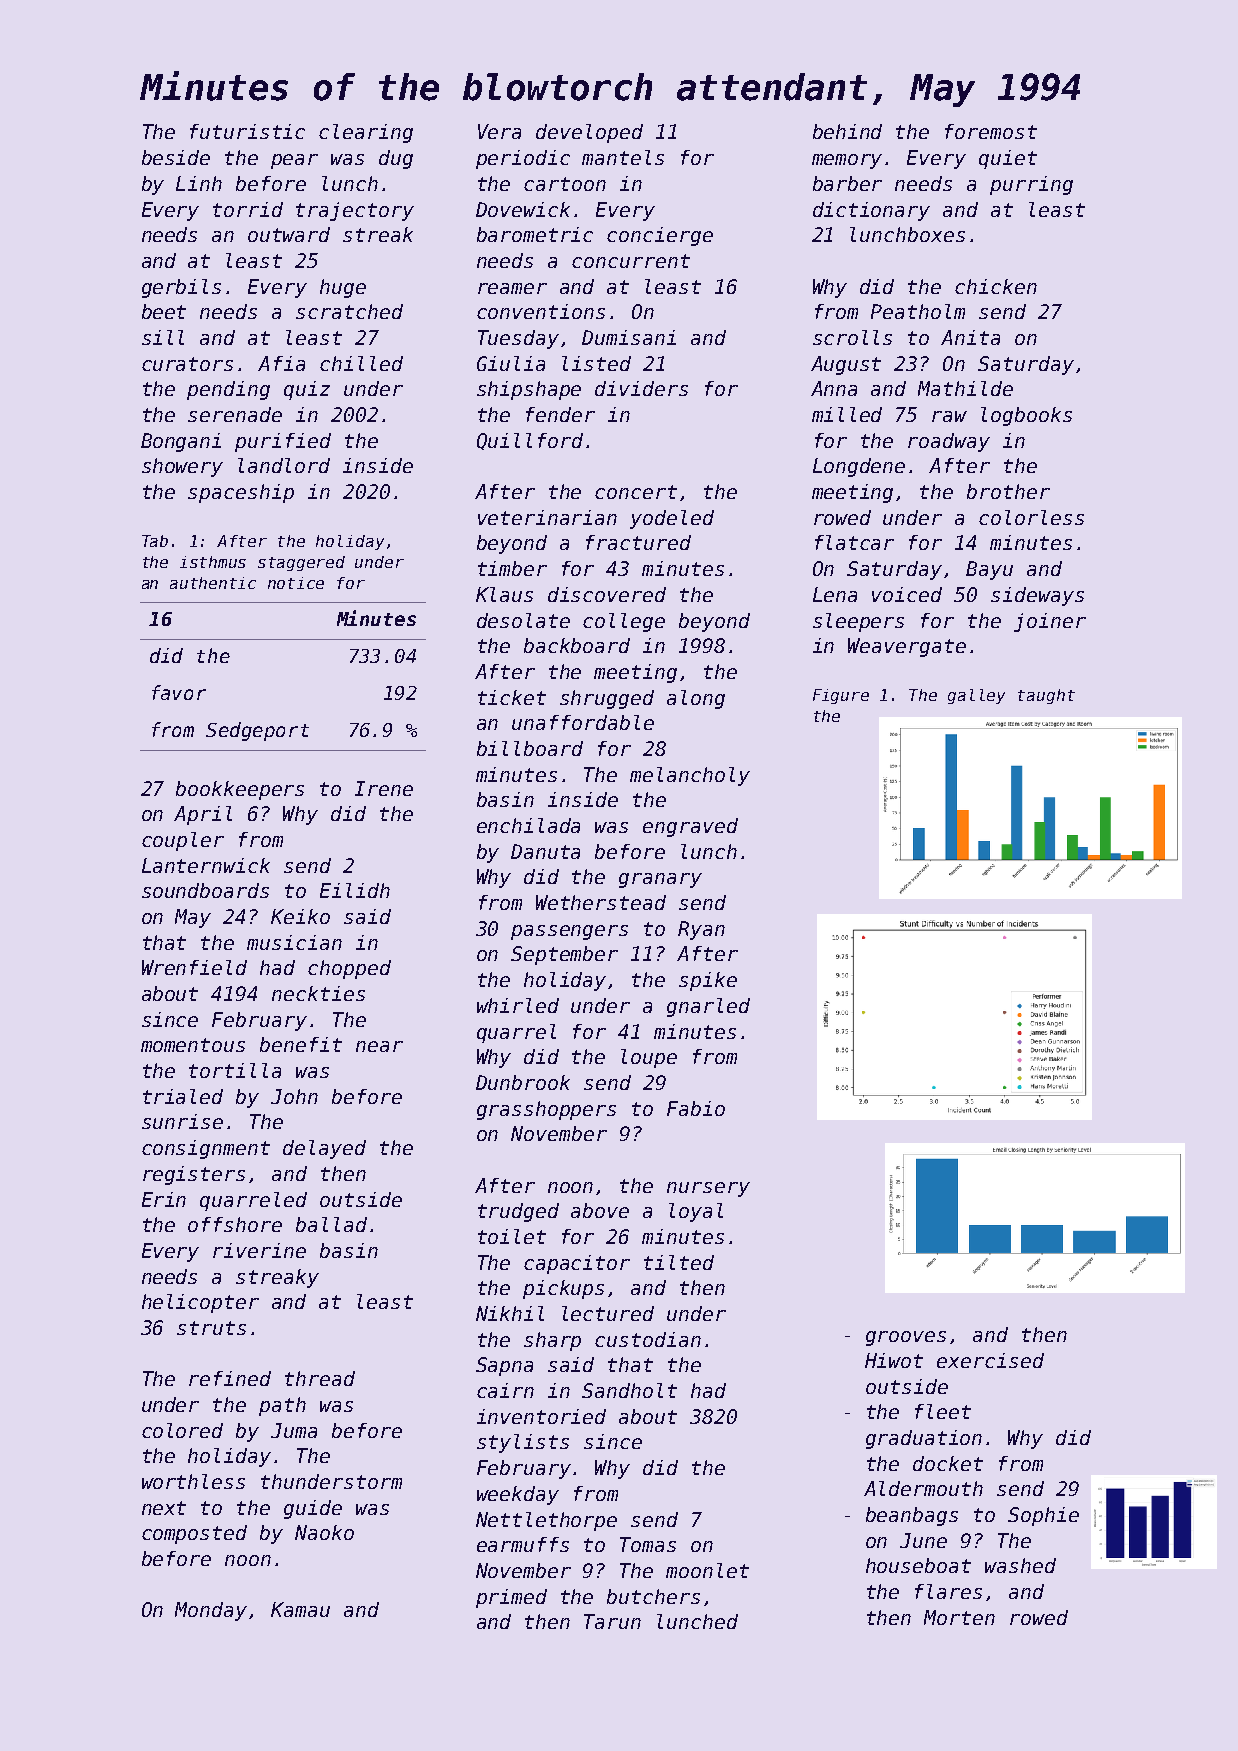 This image has width=1238, height=1751. I want to click on clearing, so click(366, 133).
